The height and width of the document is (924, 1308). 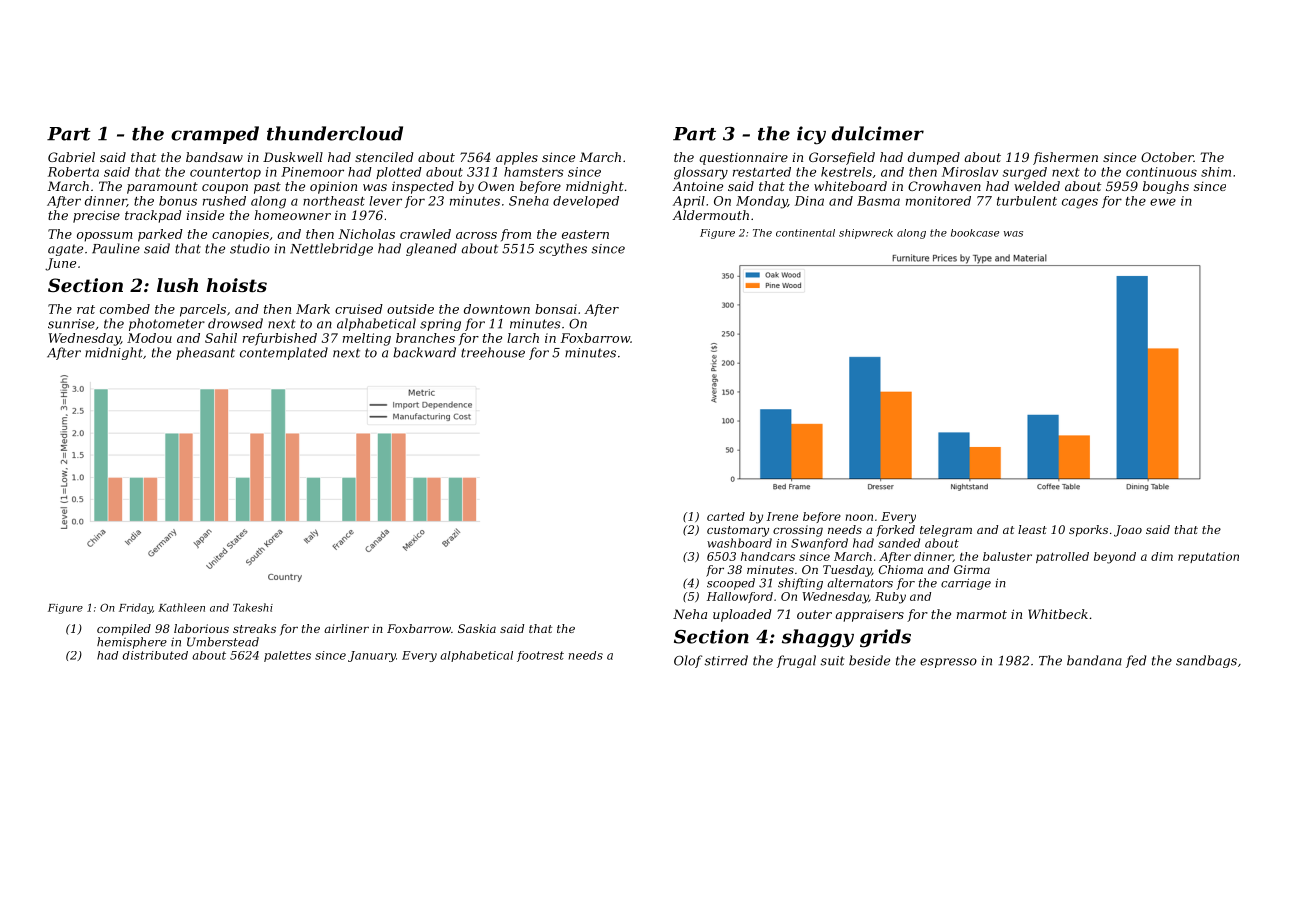 What do you see at coordinates (335, 133) in the document?
I see `thundercloud` at bounding box center [335, 133].
